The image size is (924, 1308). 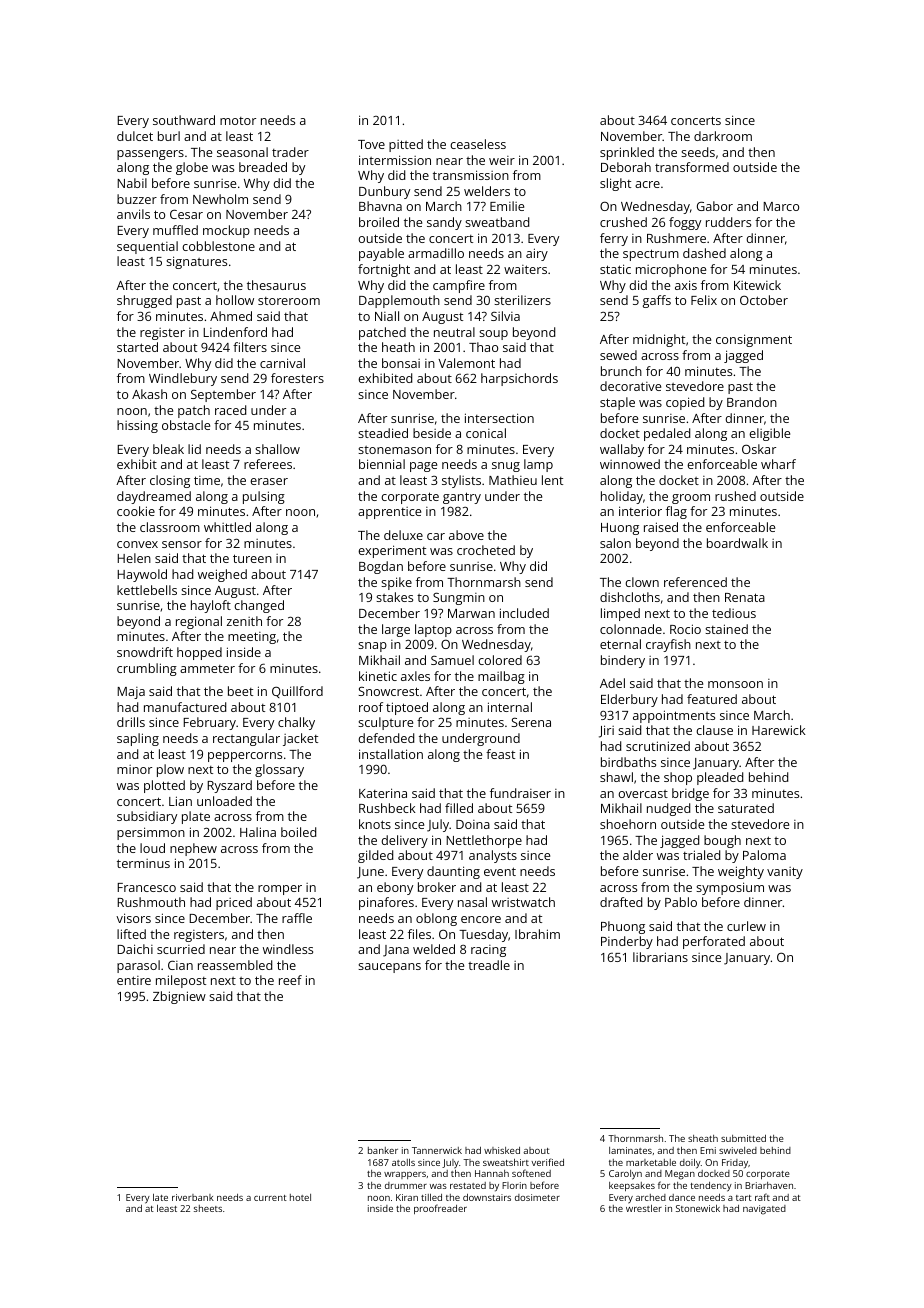 I want to click on wrestler, so click(x=644, y=1208).
